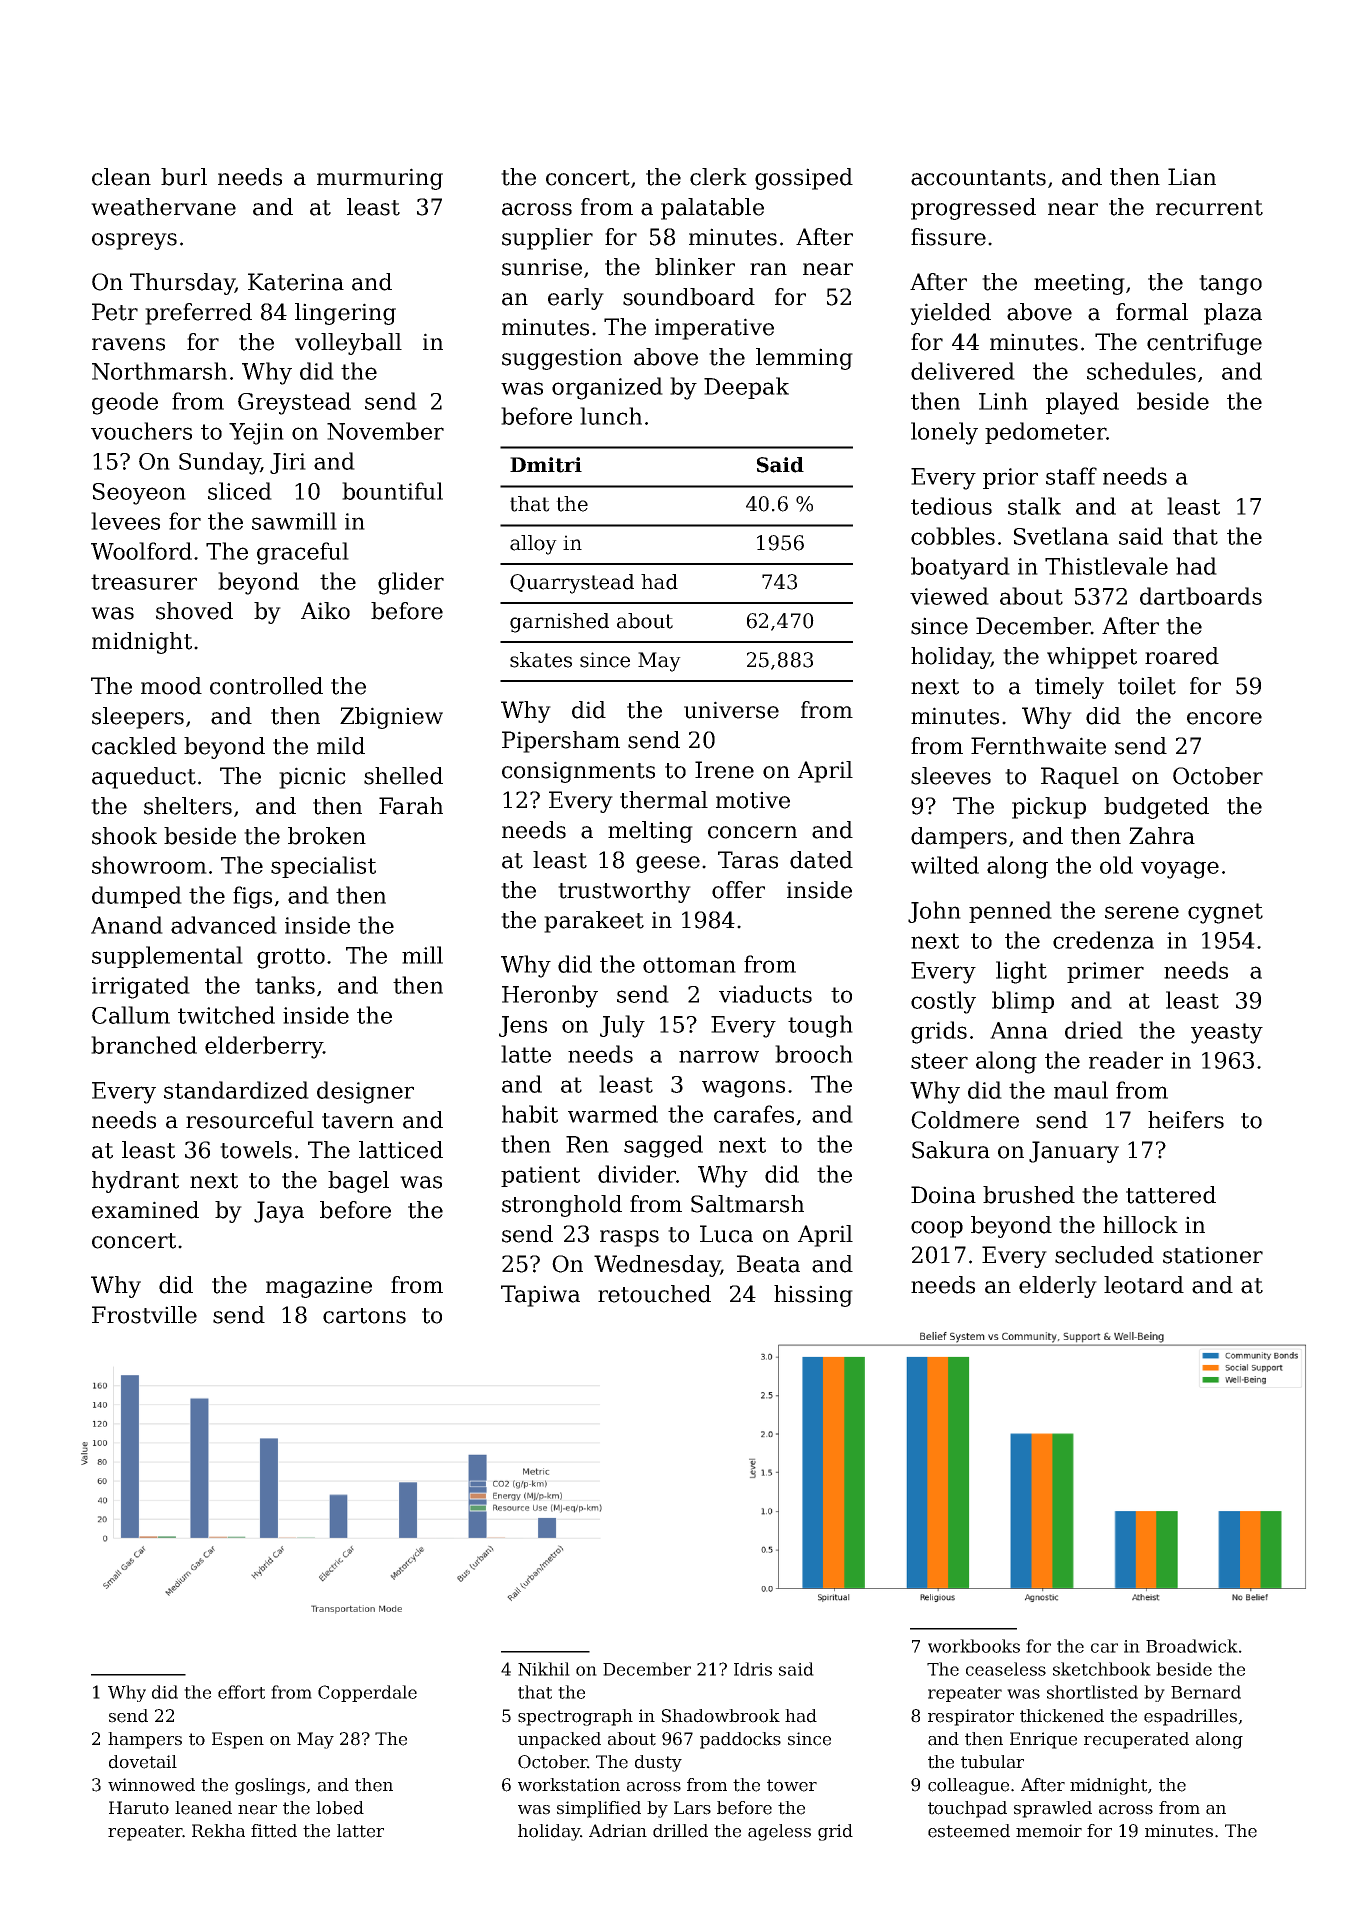 The image size is (1354, 1915). Describe the element at coordinates (266, 686) in the image. I see `controlled` at that location.
